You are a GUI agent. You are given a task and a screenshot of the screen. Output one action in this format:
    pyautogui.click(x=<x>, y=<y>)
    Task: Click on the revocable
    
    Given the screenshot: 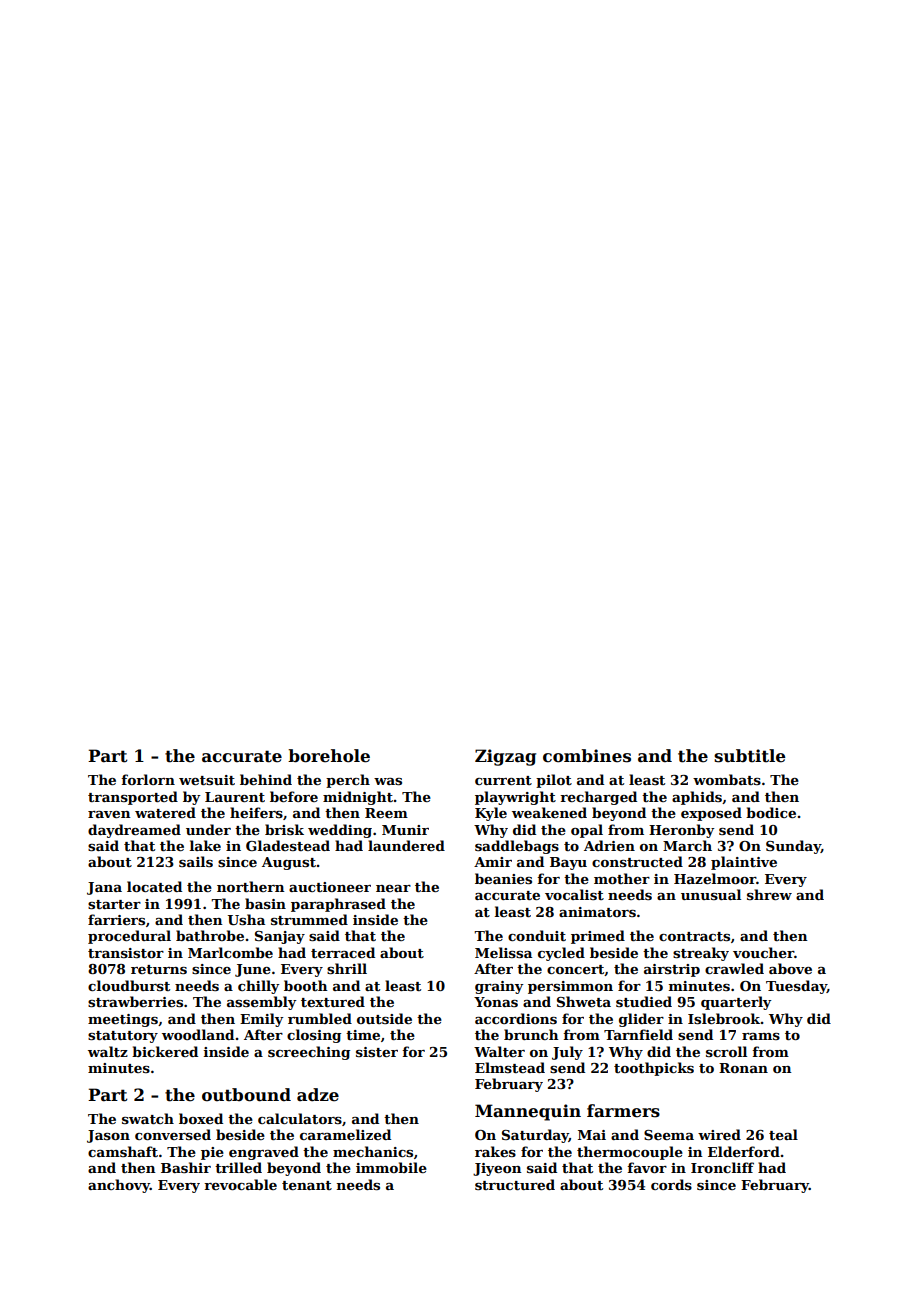 What is the action you would take?
    pyautogui.click(x=240, y=1184)
